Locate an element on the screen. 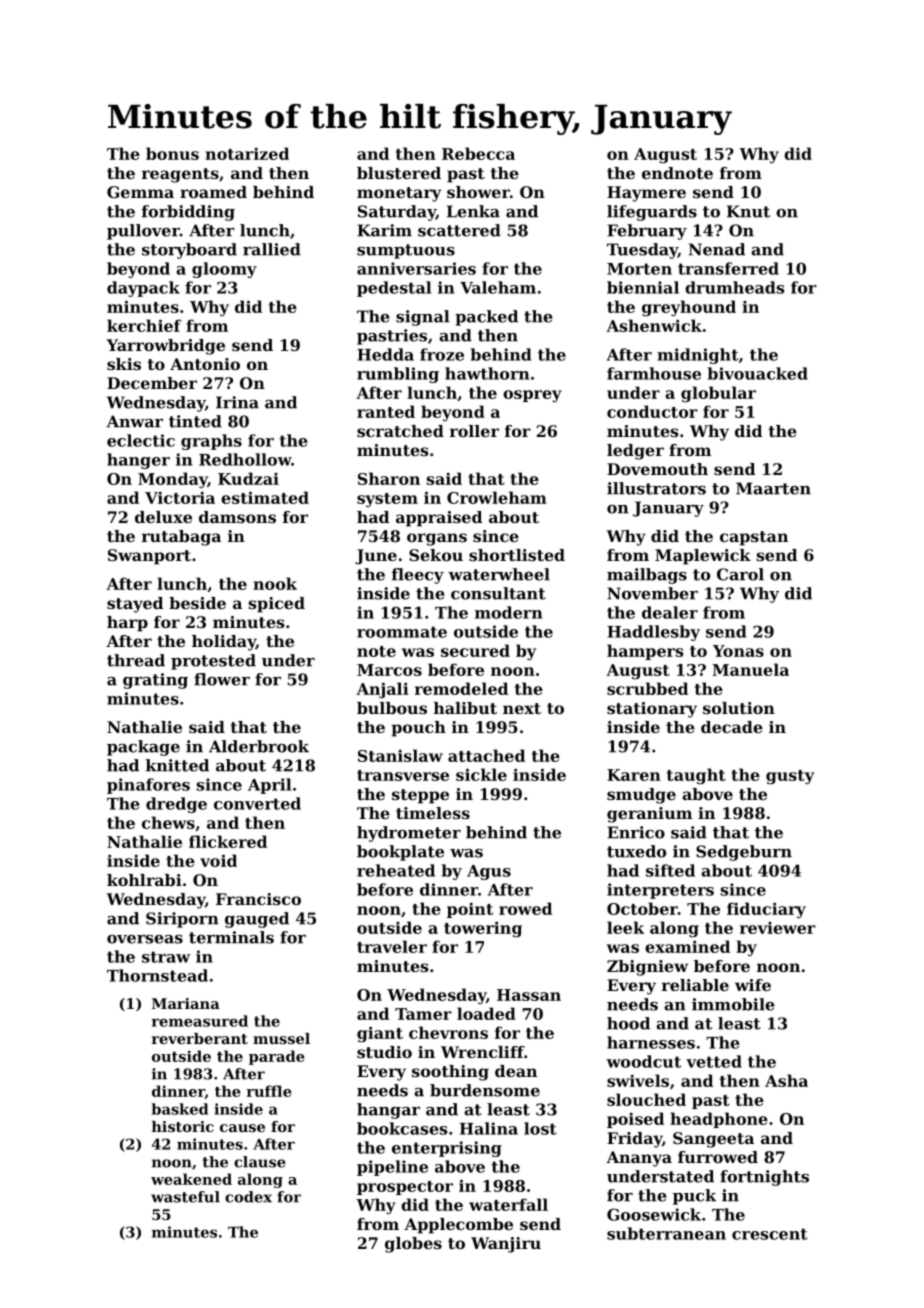 The height and width of the screenshot is (1308, 924). Thornstead is located at coordinates (157, 975).
